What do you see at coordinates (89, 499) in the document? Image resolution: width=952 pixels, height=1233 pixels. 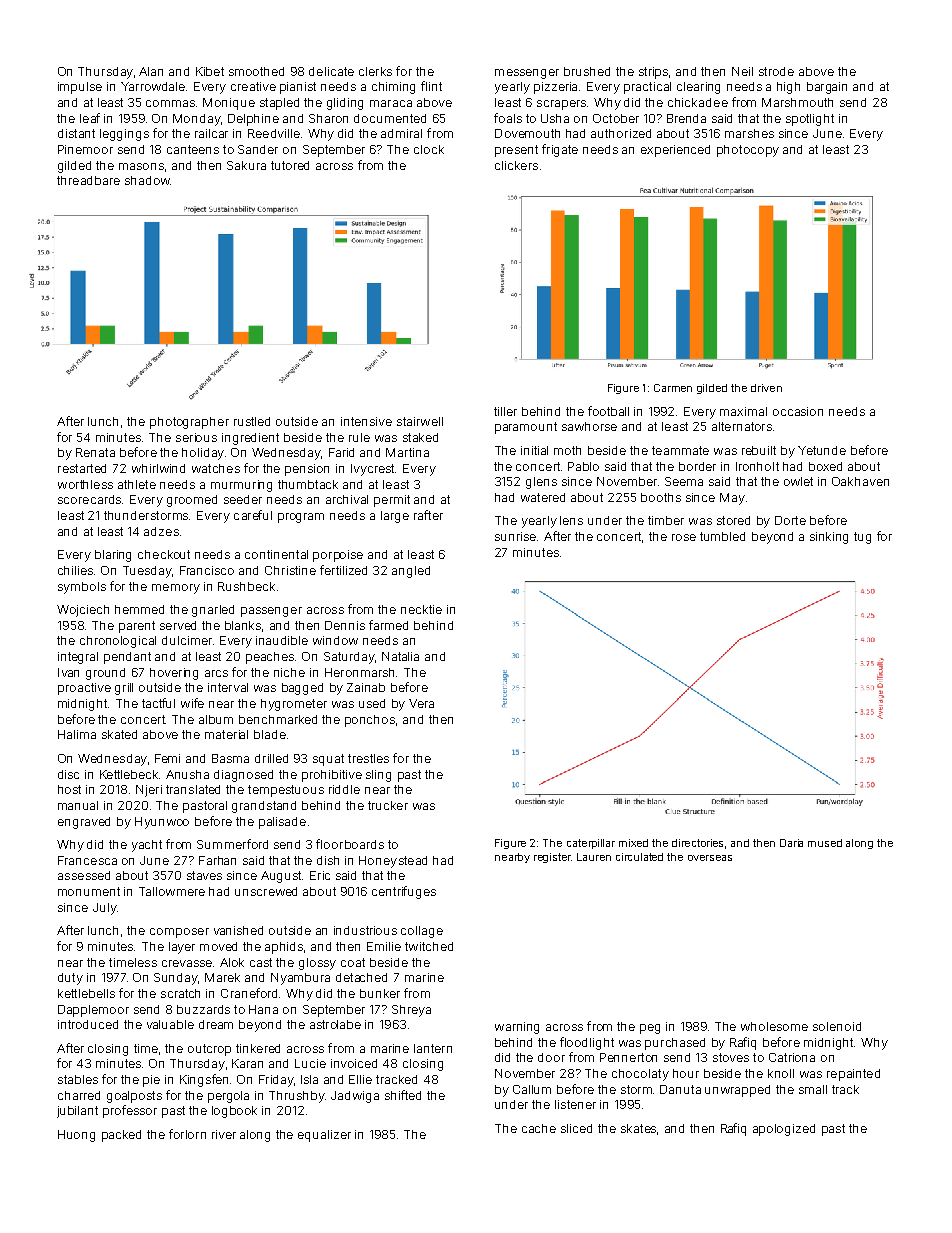 I see `scorecards` at bounding box center [89, 499].
